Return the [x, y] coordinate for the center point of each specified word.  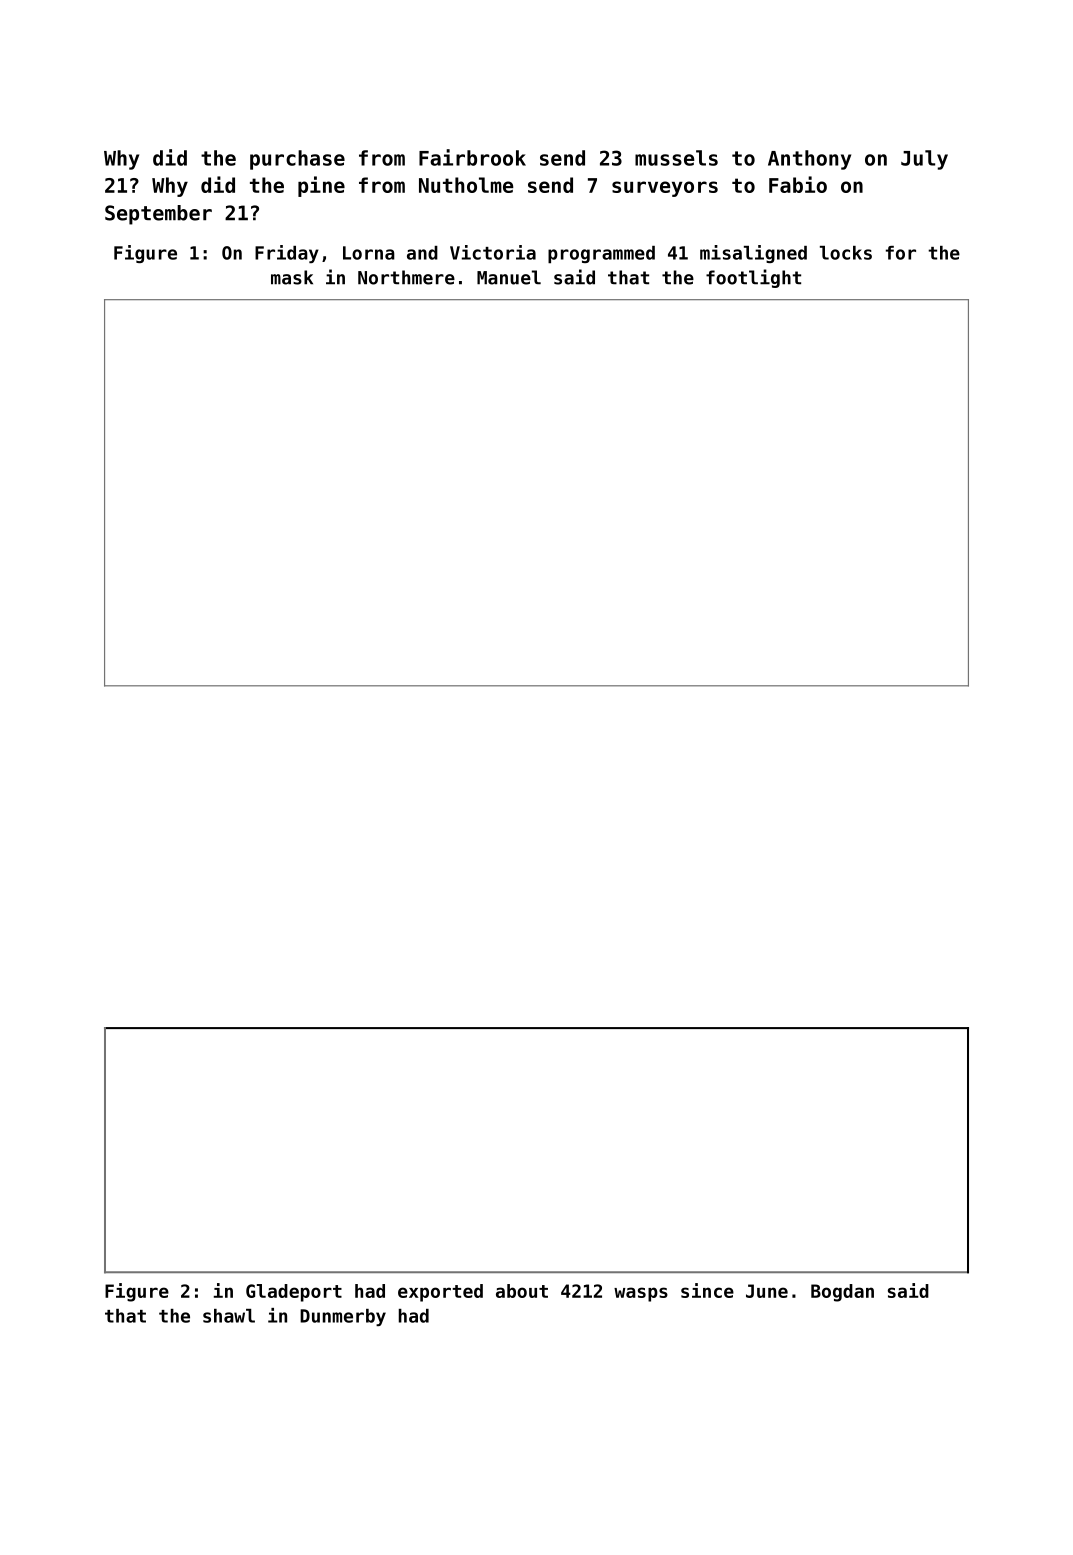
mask [292, 277]
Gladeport [294, 1293]
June [767, 1291]
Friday [287, 254]
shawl [229, 1316]
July [924, 160]
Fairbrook [472, 157]
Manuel [509, 277]
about [522, 1291]
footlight [753, 278]
